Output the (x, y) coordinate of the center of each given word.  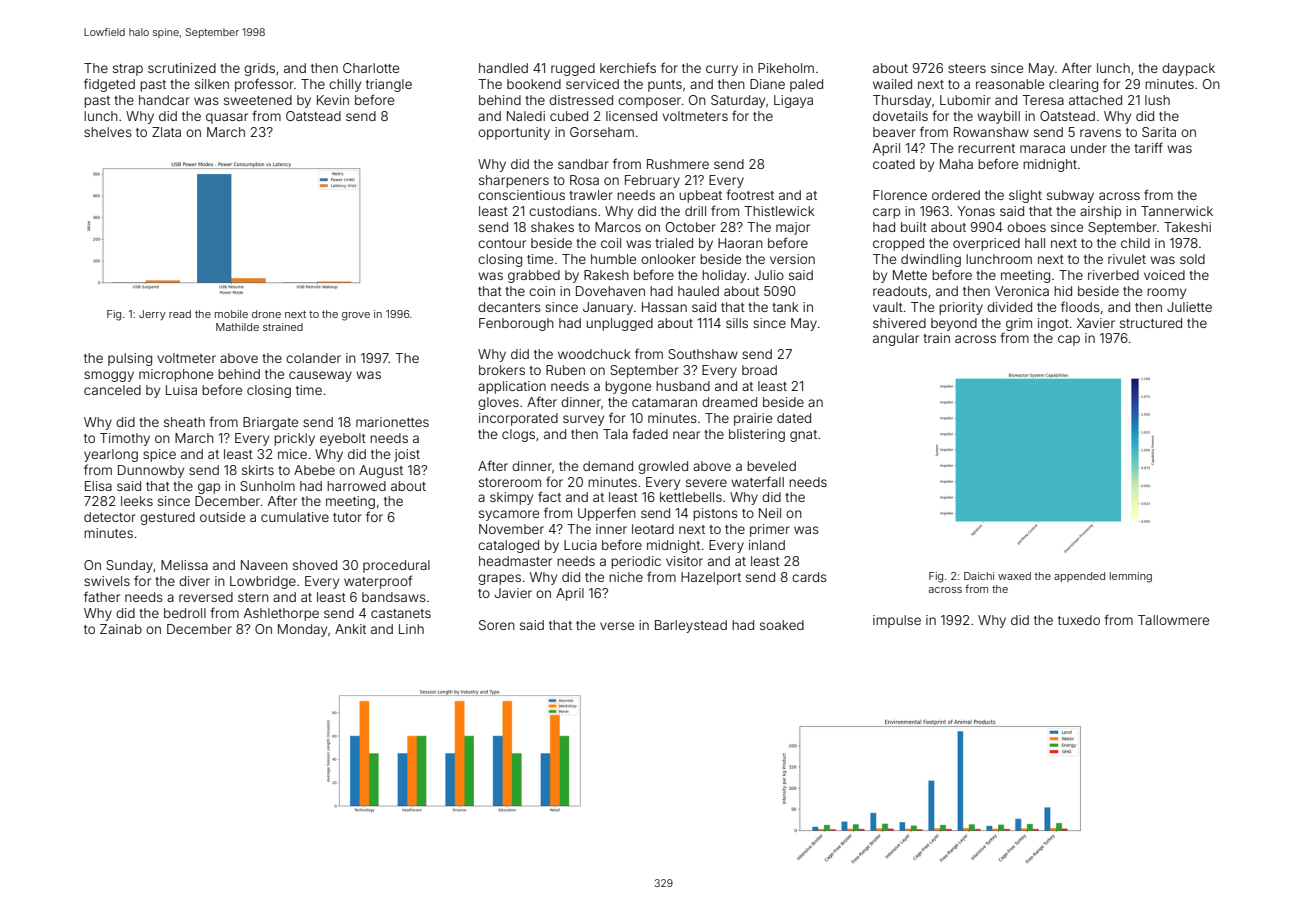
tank (785, 307)
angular (896, 339)
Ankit (350, 629)
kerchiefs (628, 67)
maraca (1042, 149)
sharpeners (514, 181)
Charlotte (371, 68)
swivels (107, 581)
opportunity (514, 133)
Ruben (565, 370)
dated (794, 418)
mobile (231, 314)
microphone (176, 375)
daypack (1188, 69)
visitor (684, 561)
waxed (1014, 576)
